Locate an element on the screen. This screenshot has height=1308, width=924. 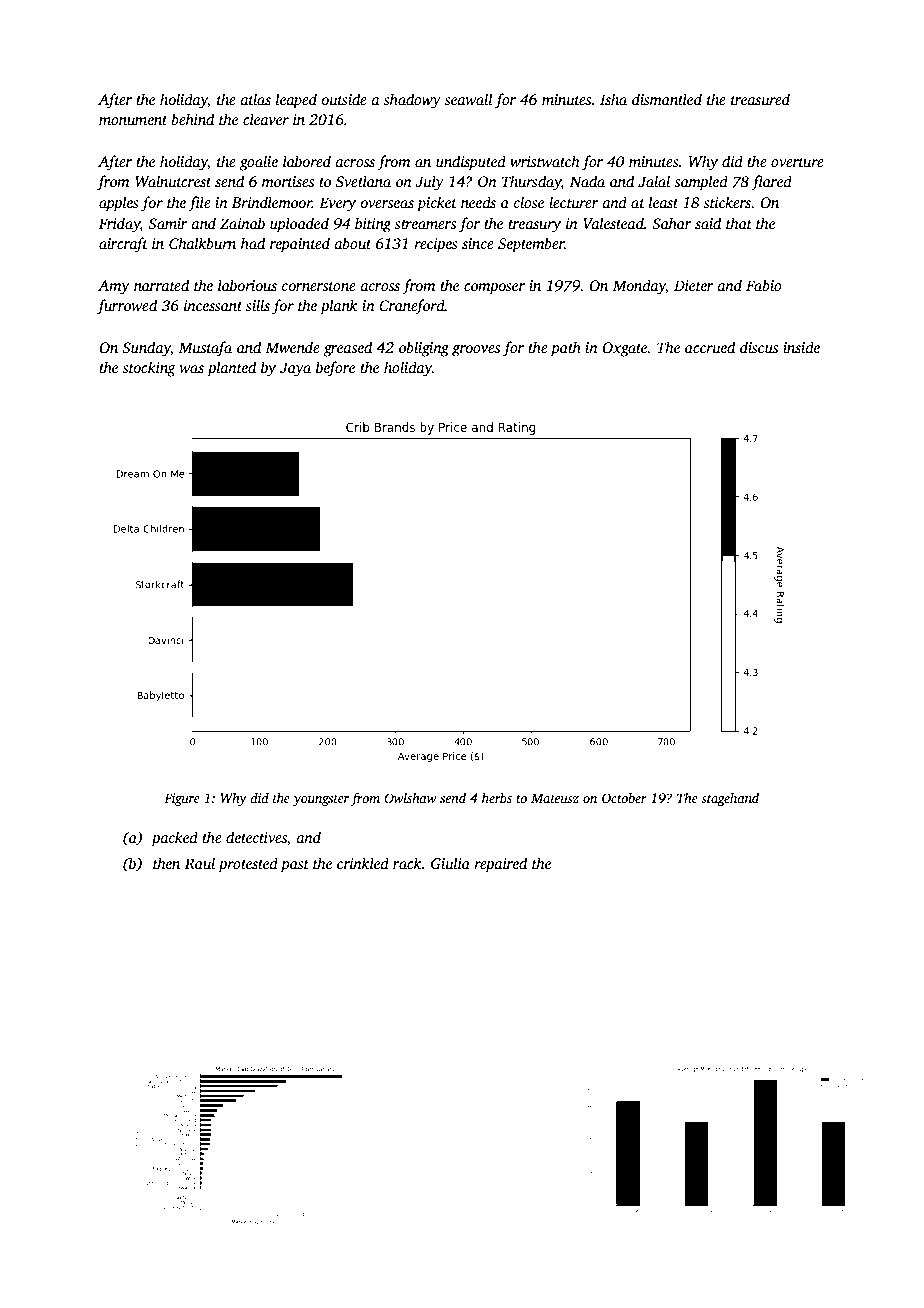
stagehand is located at coordinates (730, 799).
